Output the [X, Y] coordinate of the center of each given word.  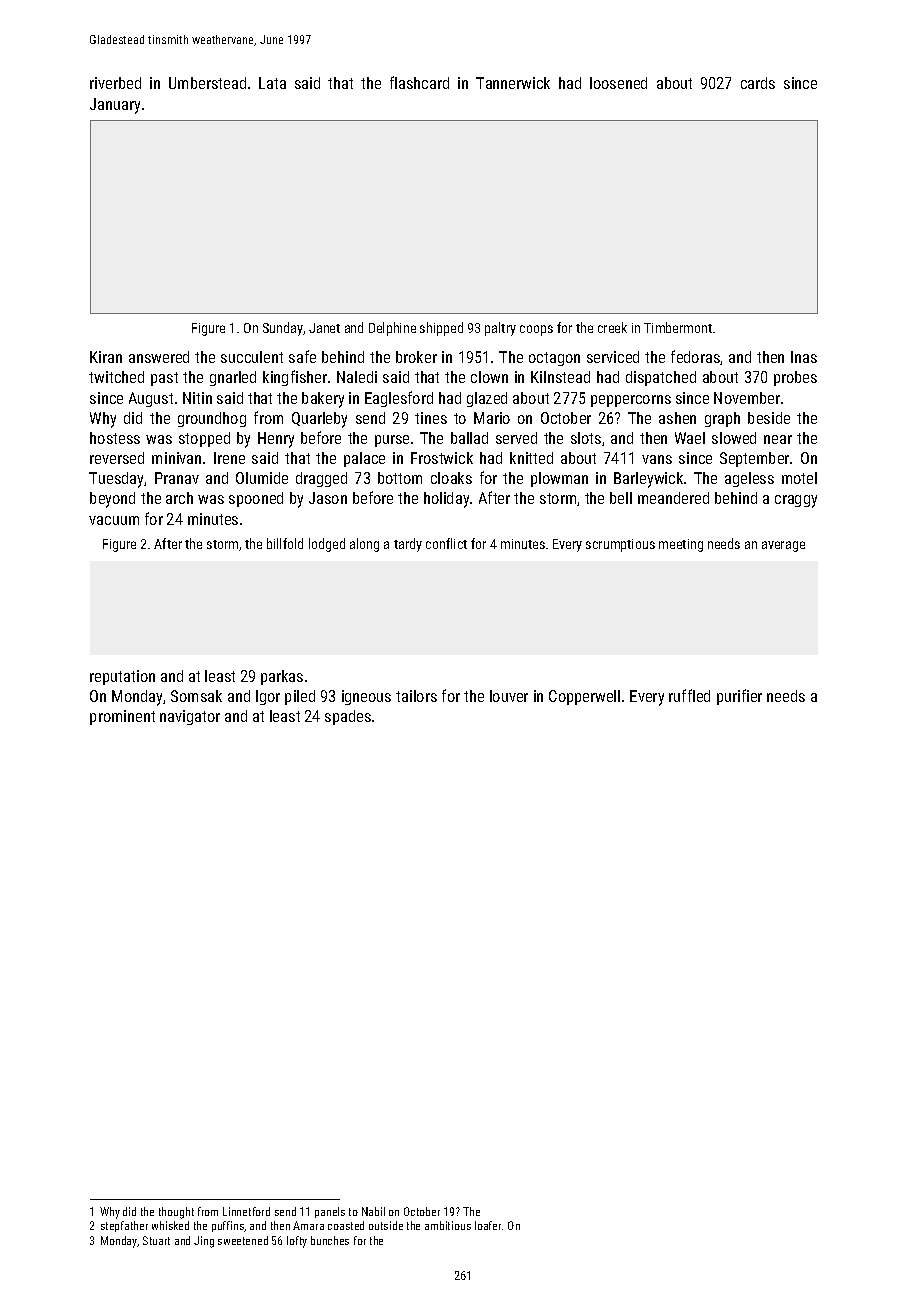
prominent [122, 717]
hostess [115, 438]
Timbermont [678, 327]
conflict [446, 543]
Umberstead [207, 83]
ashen [677, 418]
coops [536, 330]
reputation [122, 677]
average [783, 546]
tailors [416, 696]
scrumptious [620, 545]
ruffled [689, 695]
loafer [488, 1225]
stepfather [124, 1226]
